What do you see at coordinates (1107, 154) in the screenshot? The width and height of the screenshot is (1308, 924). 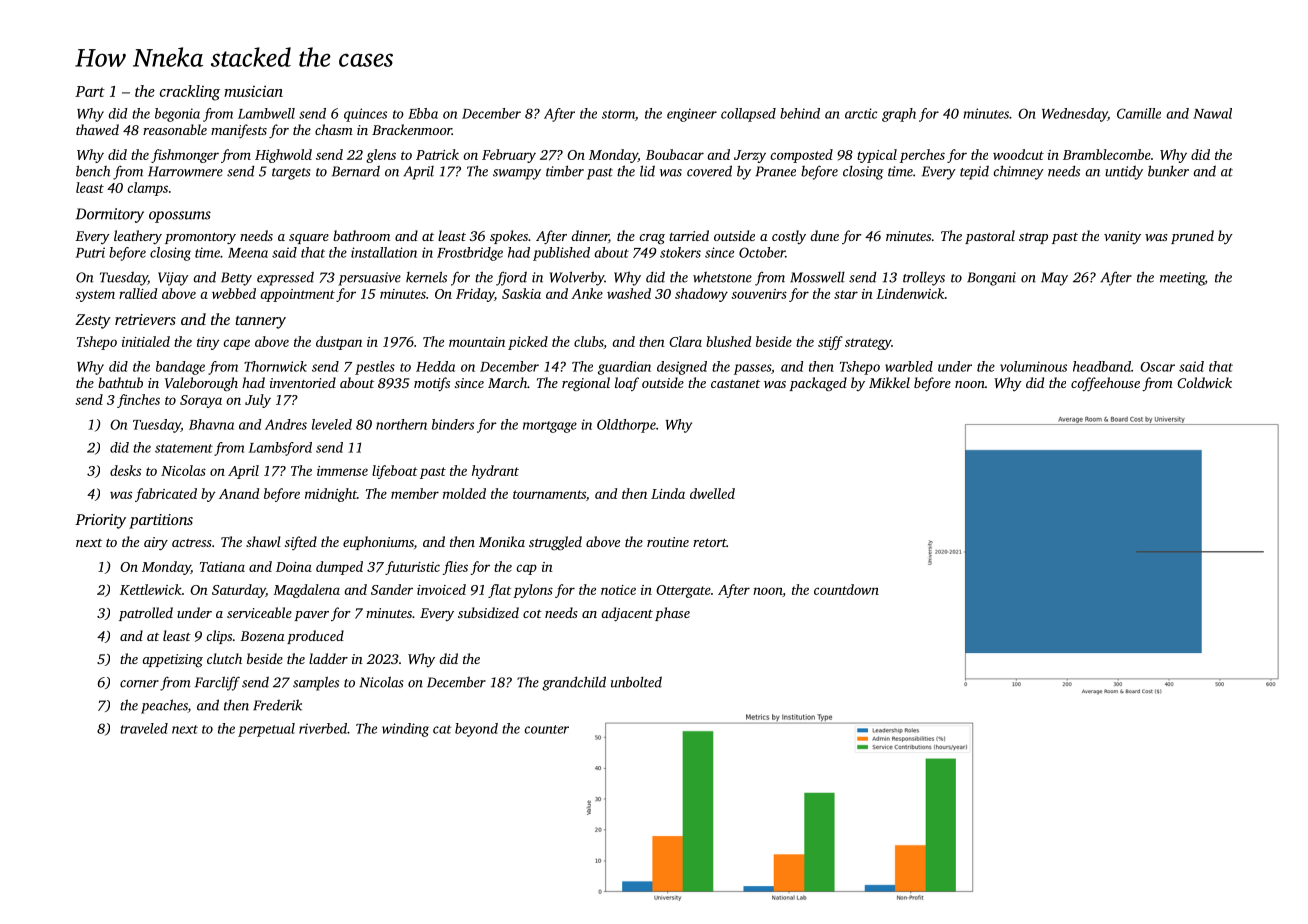 I see `Bramblecombe` at bounding box center [1107, 154].
